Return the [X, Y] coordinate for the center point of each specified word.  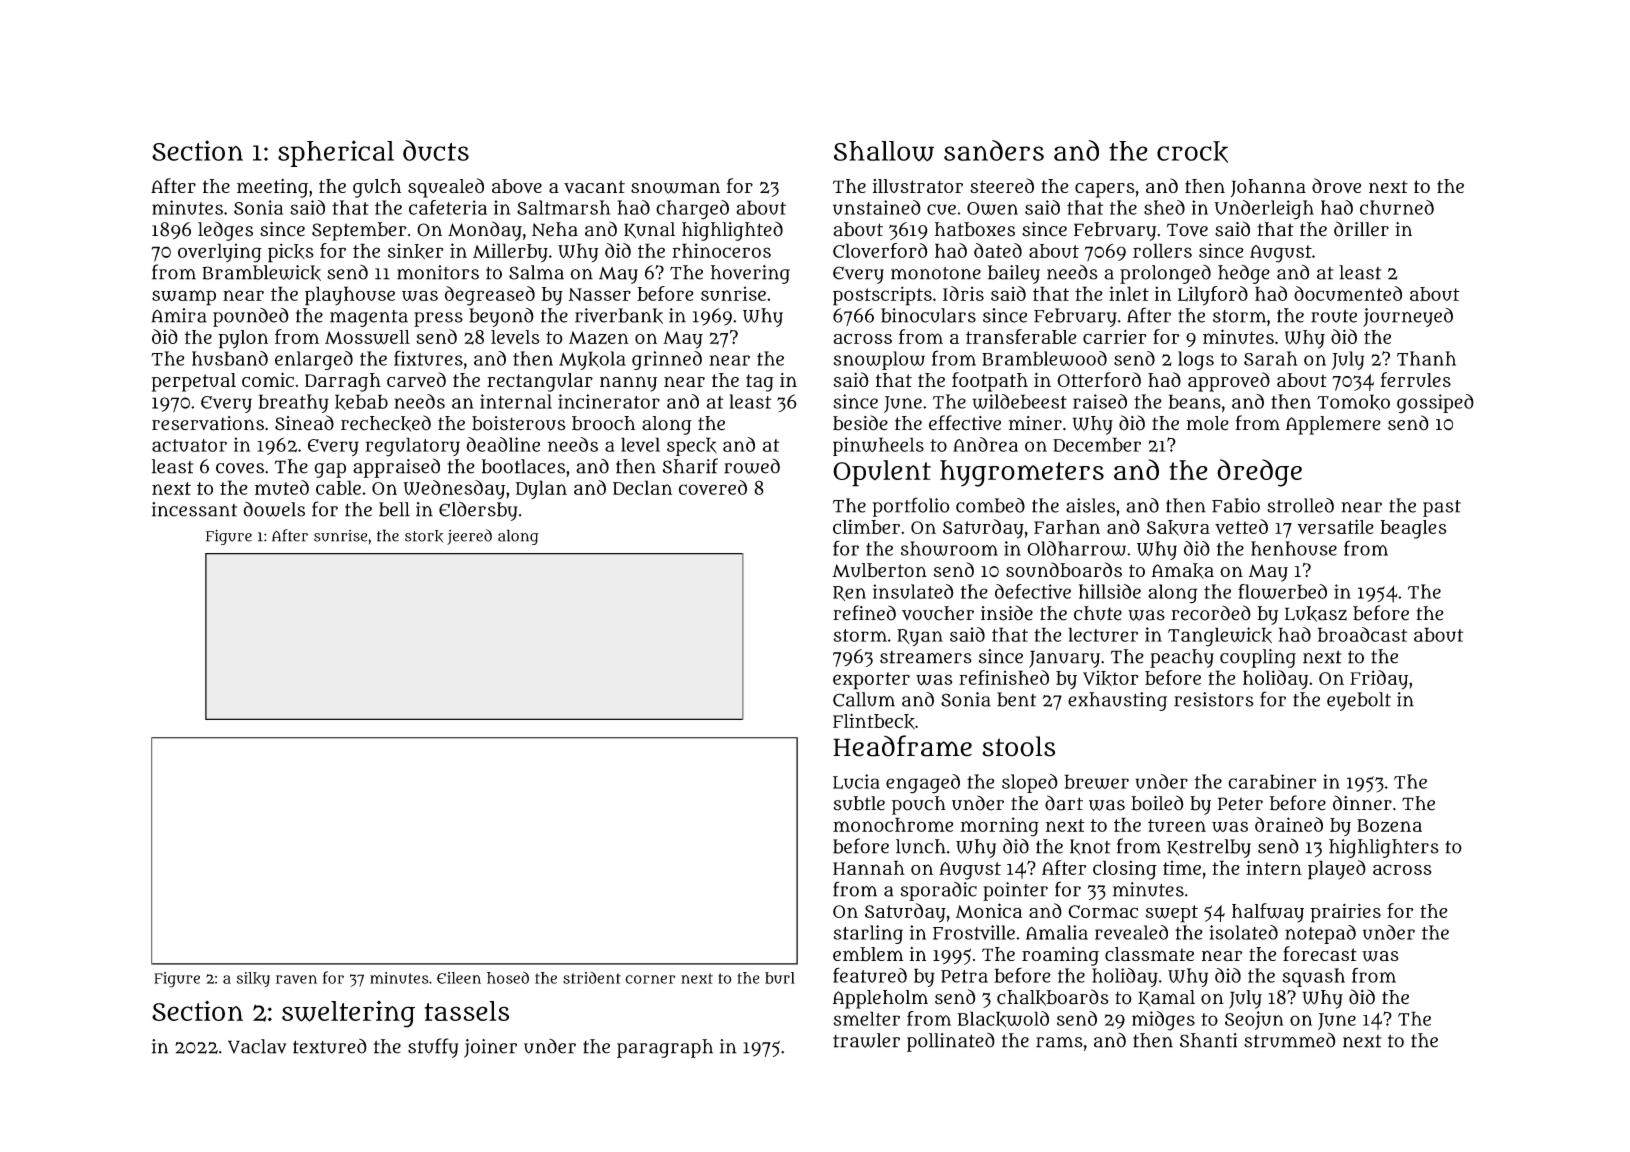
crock [1192, 152]
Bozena [1389, 825]
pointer [1015, 891]
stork [424, 536]
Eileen [459, 978]
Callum [864, 699]
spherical [336, 153]
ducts [436, 150]
